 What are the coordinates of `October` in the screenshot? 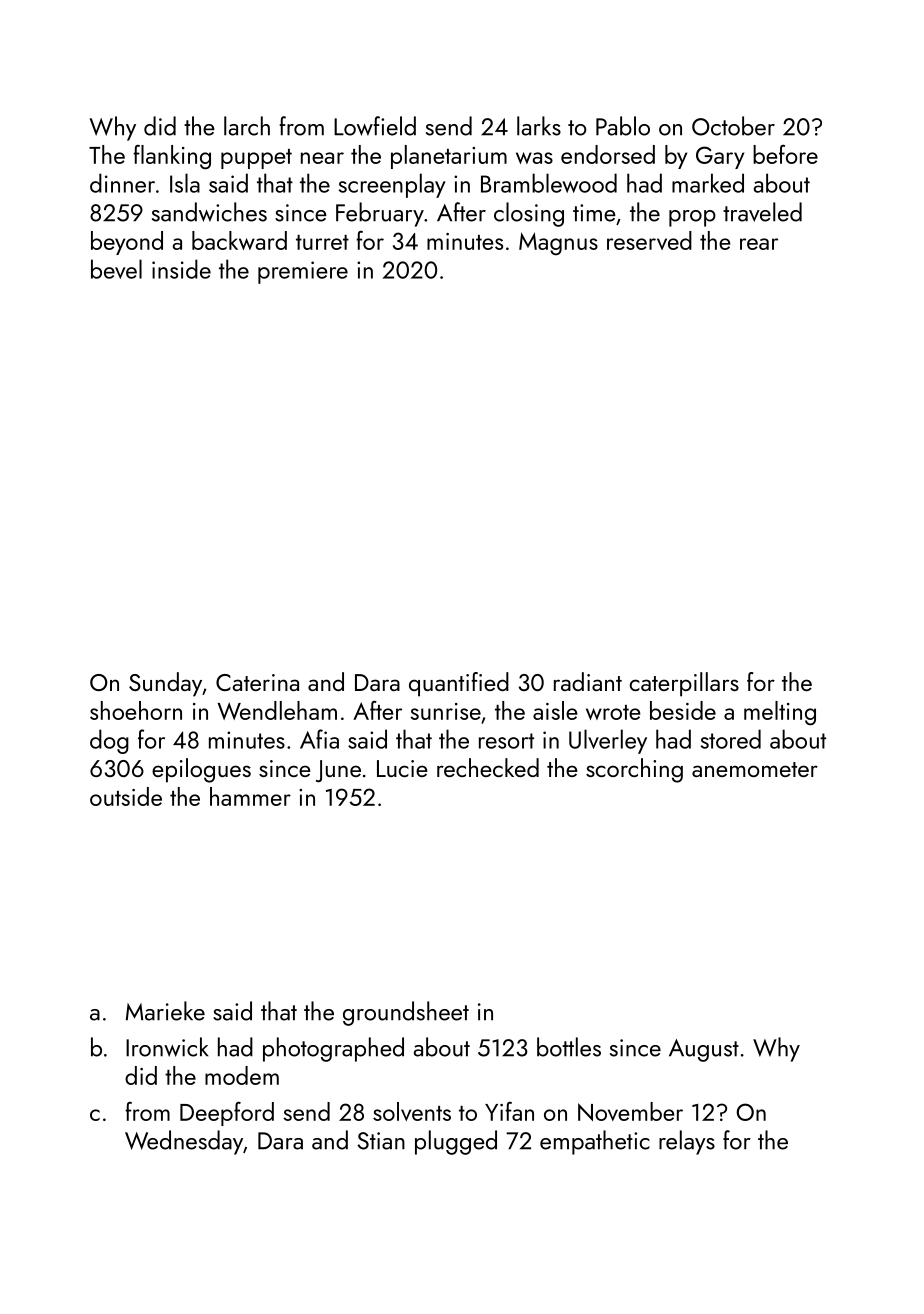 It's located at (733, 126).
